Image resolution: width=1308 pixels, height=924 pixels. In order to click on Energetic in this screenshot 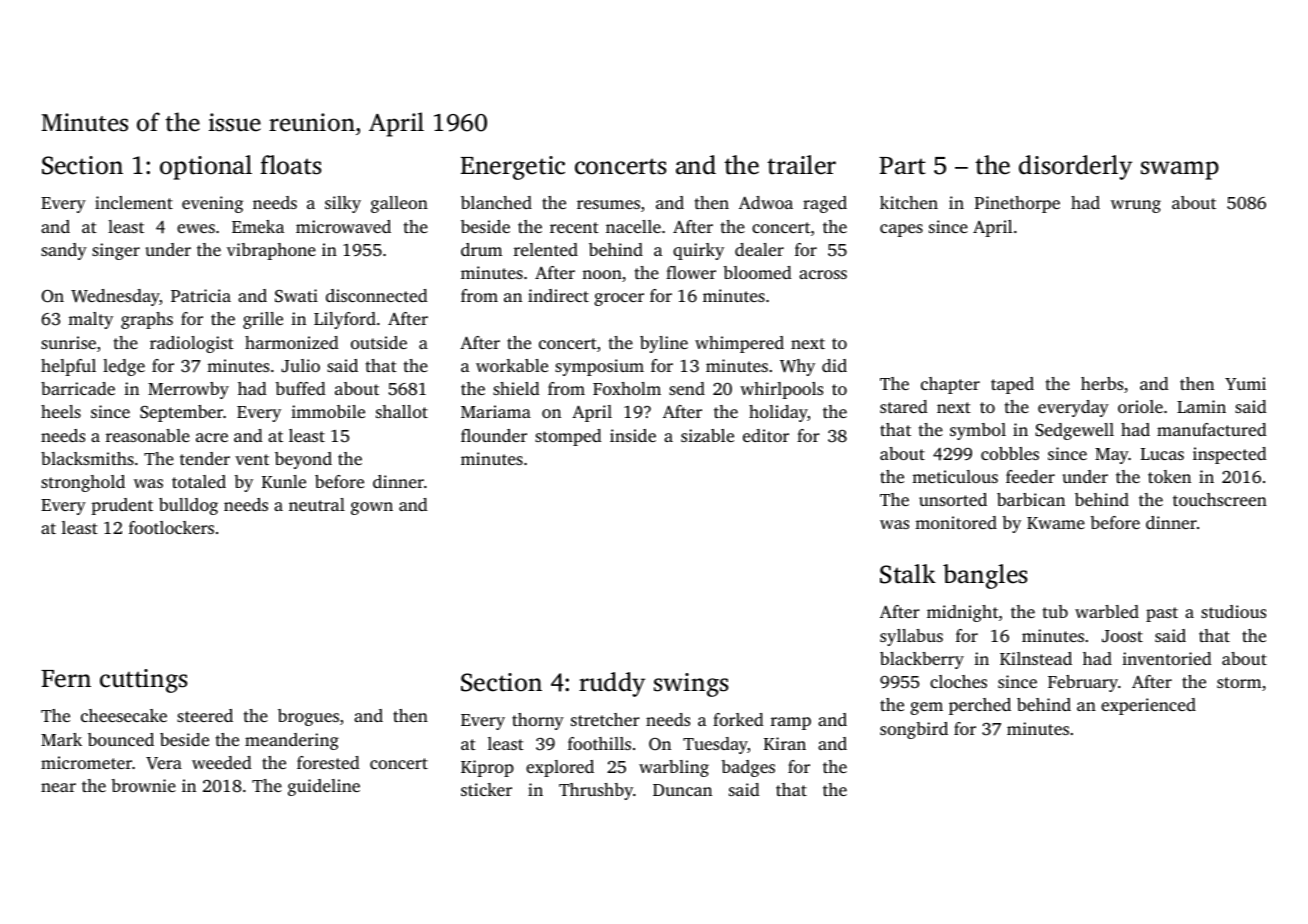, I will do `click(513, 168)`.
